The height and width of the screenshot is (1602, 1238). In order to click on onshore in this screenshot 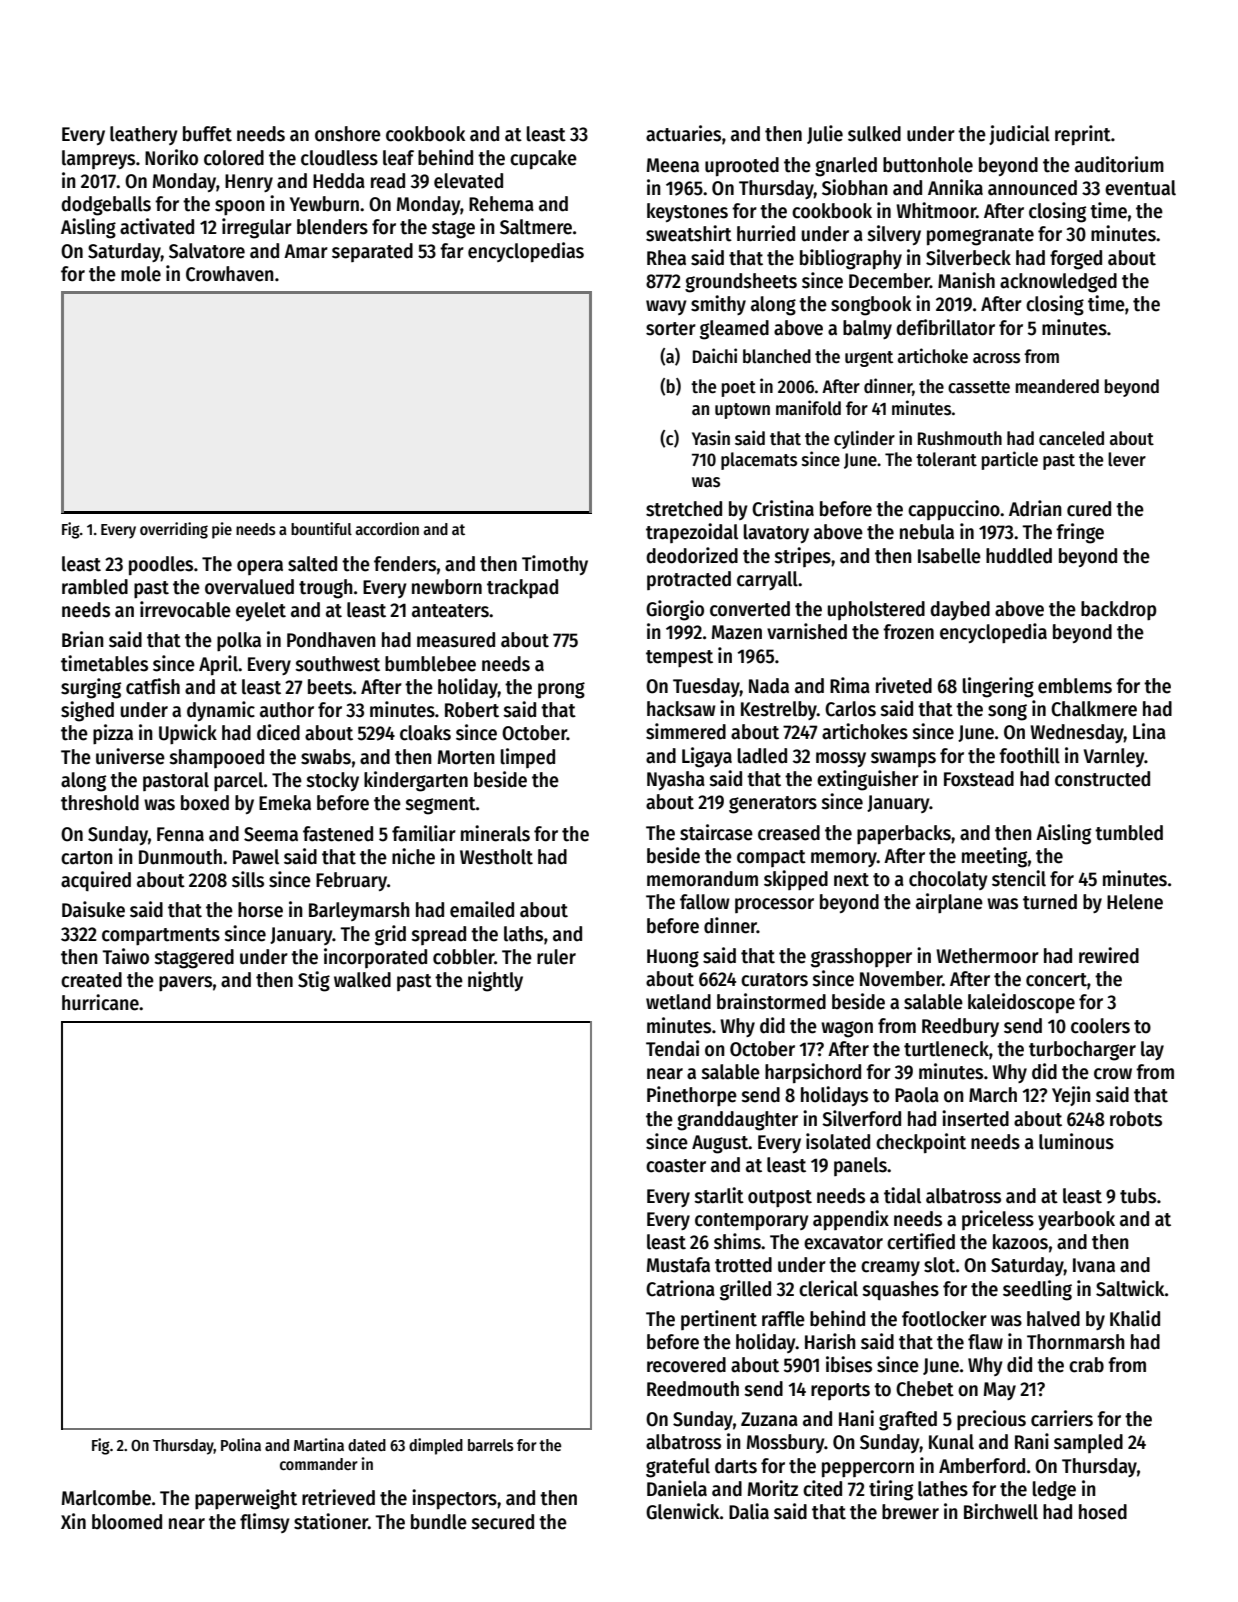, I will do `click(348, 134)`.
